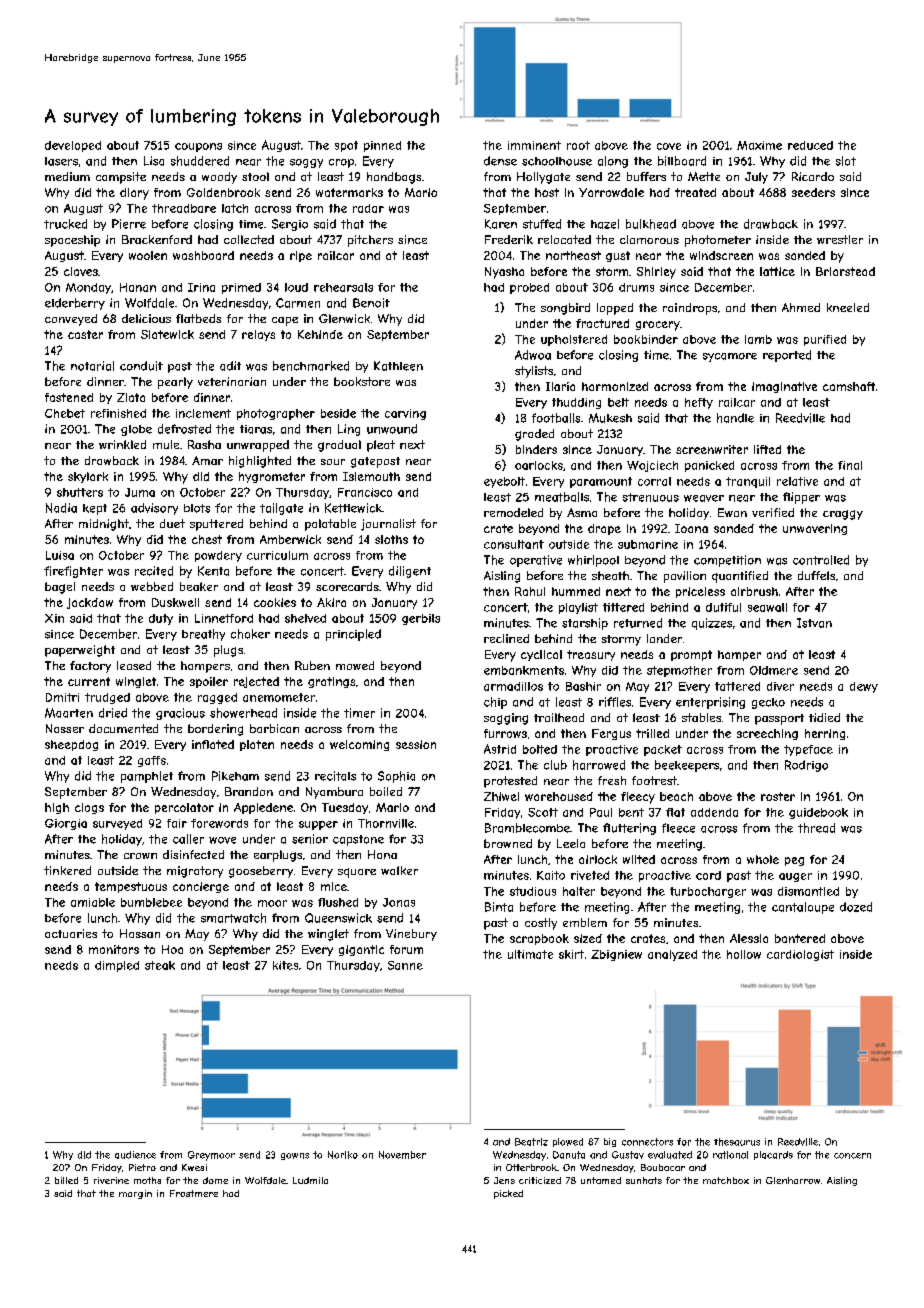 The image size is (924, 1308). What do you see at coordinates (66, 1180) in the screenshot?
I see `billed` at bounding box center [66, 1180].
